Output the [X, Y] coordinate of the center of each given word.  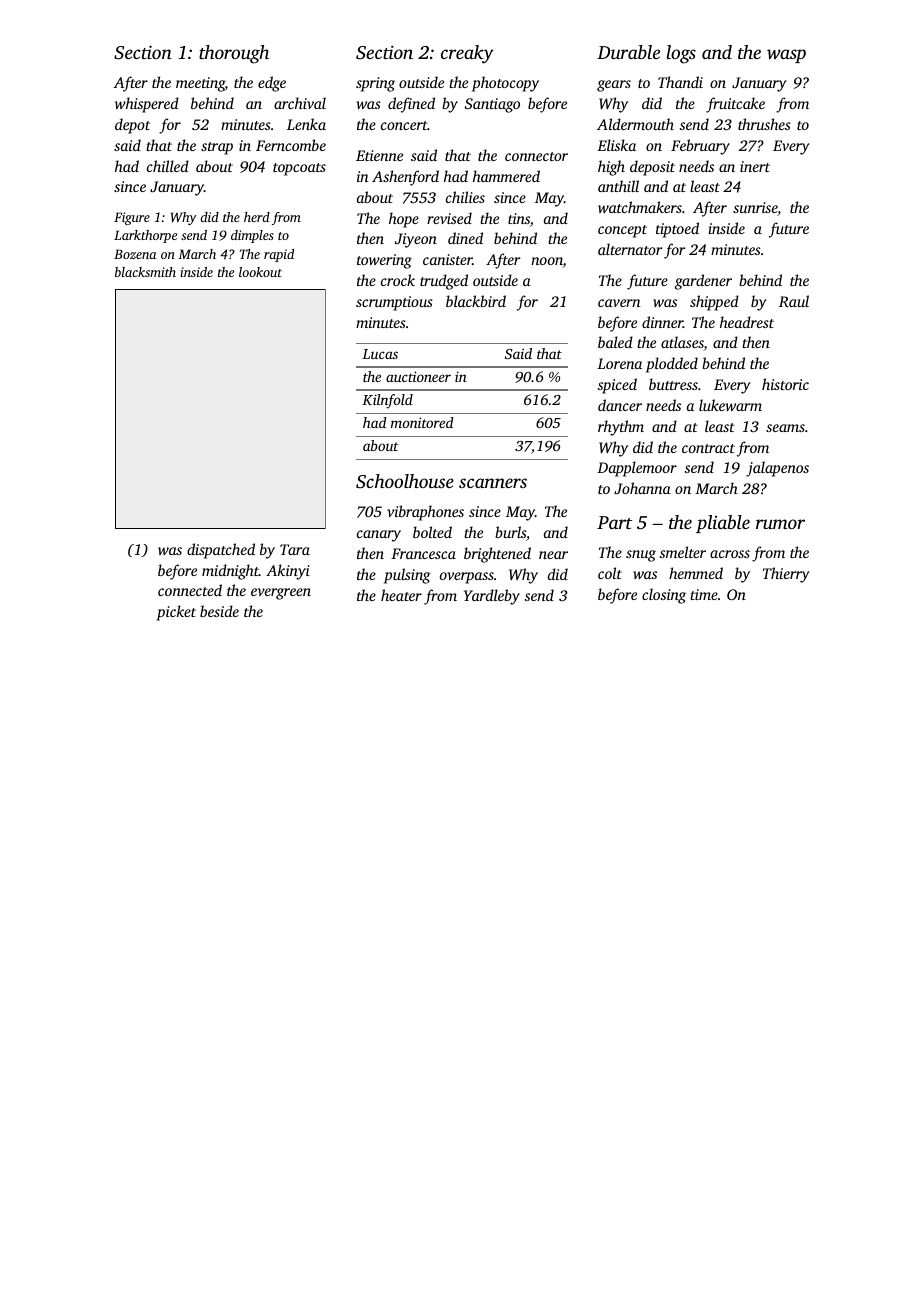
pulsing [407, 576]
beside [219, 611]
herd [257, 217]
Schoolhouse [405, 481]
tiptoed [677, 230]
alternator [630, 249]
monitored [422, 422]
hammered [506, 176]
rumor [780, 524]
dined [465, 238]
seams [785, 428]
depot [132, 126]
